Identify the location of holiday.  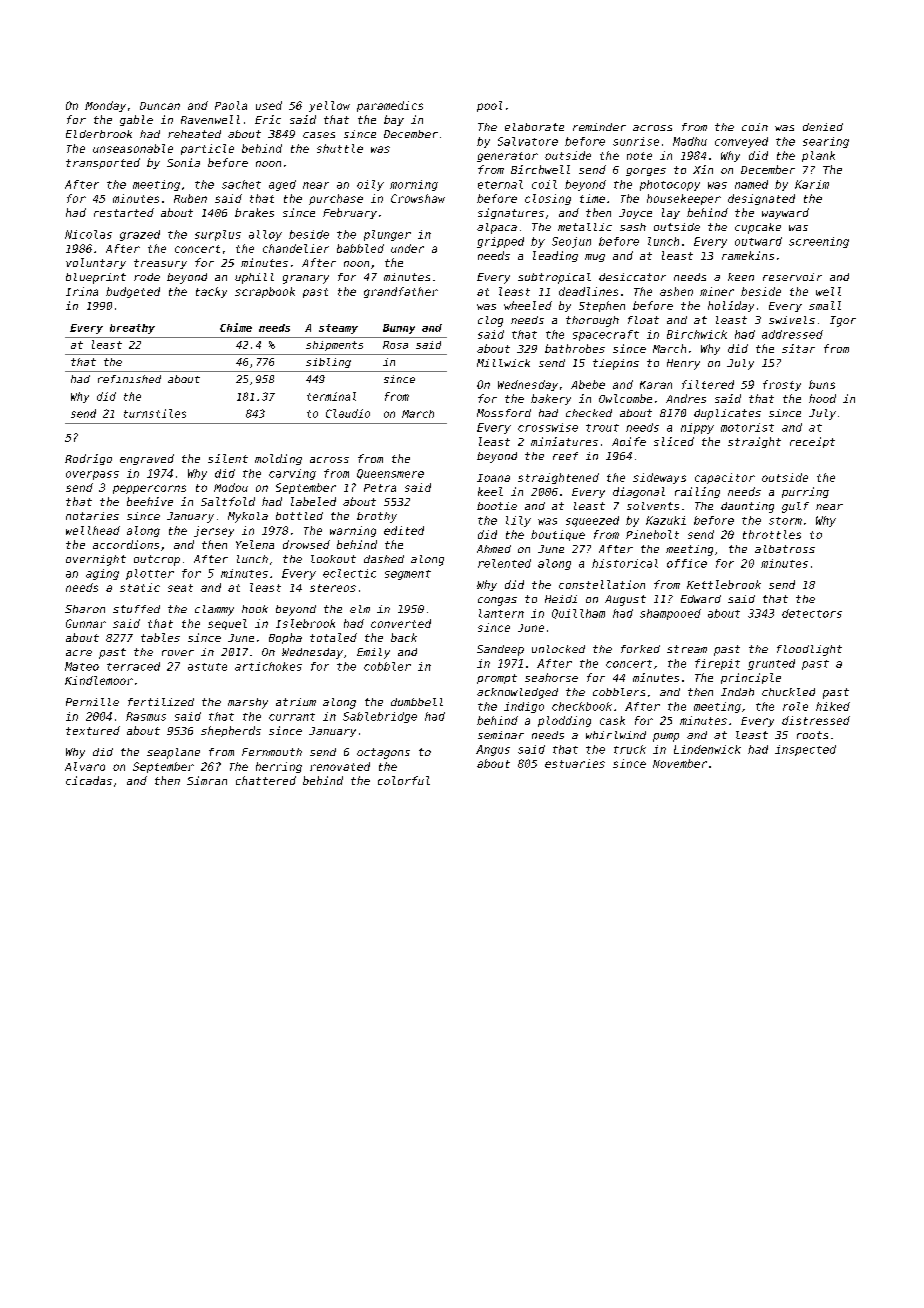
(731, 306).
